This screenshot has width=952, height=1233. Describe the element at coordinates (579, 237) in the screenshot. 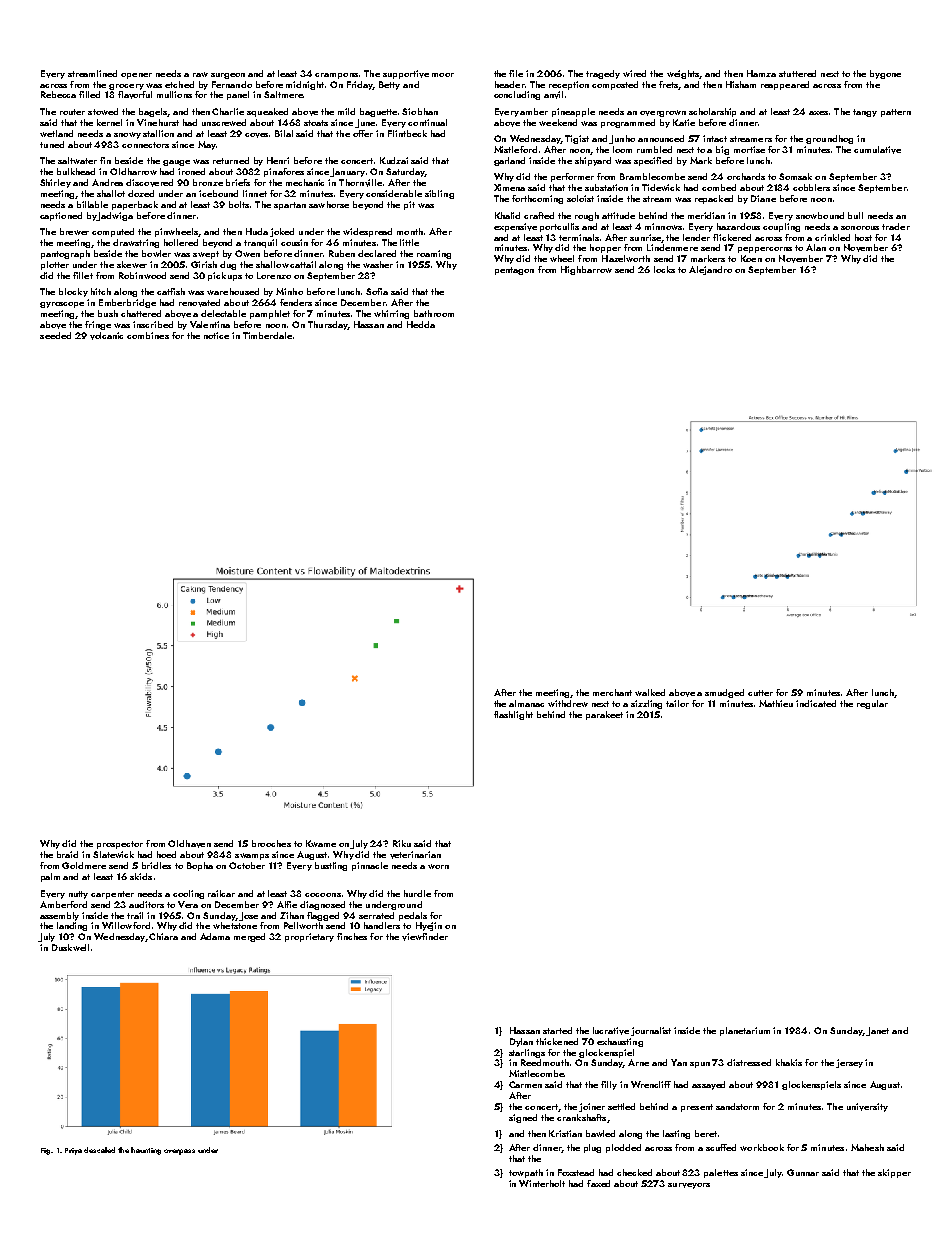

I see `terminals` at that location.
